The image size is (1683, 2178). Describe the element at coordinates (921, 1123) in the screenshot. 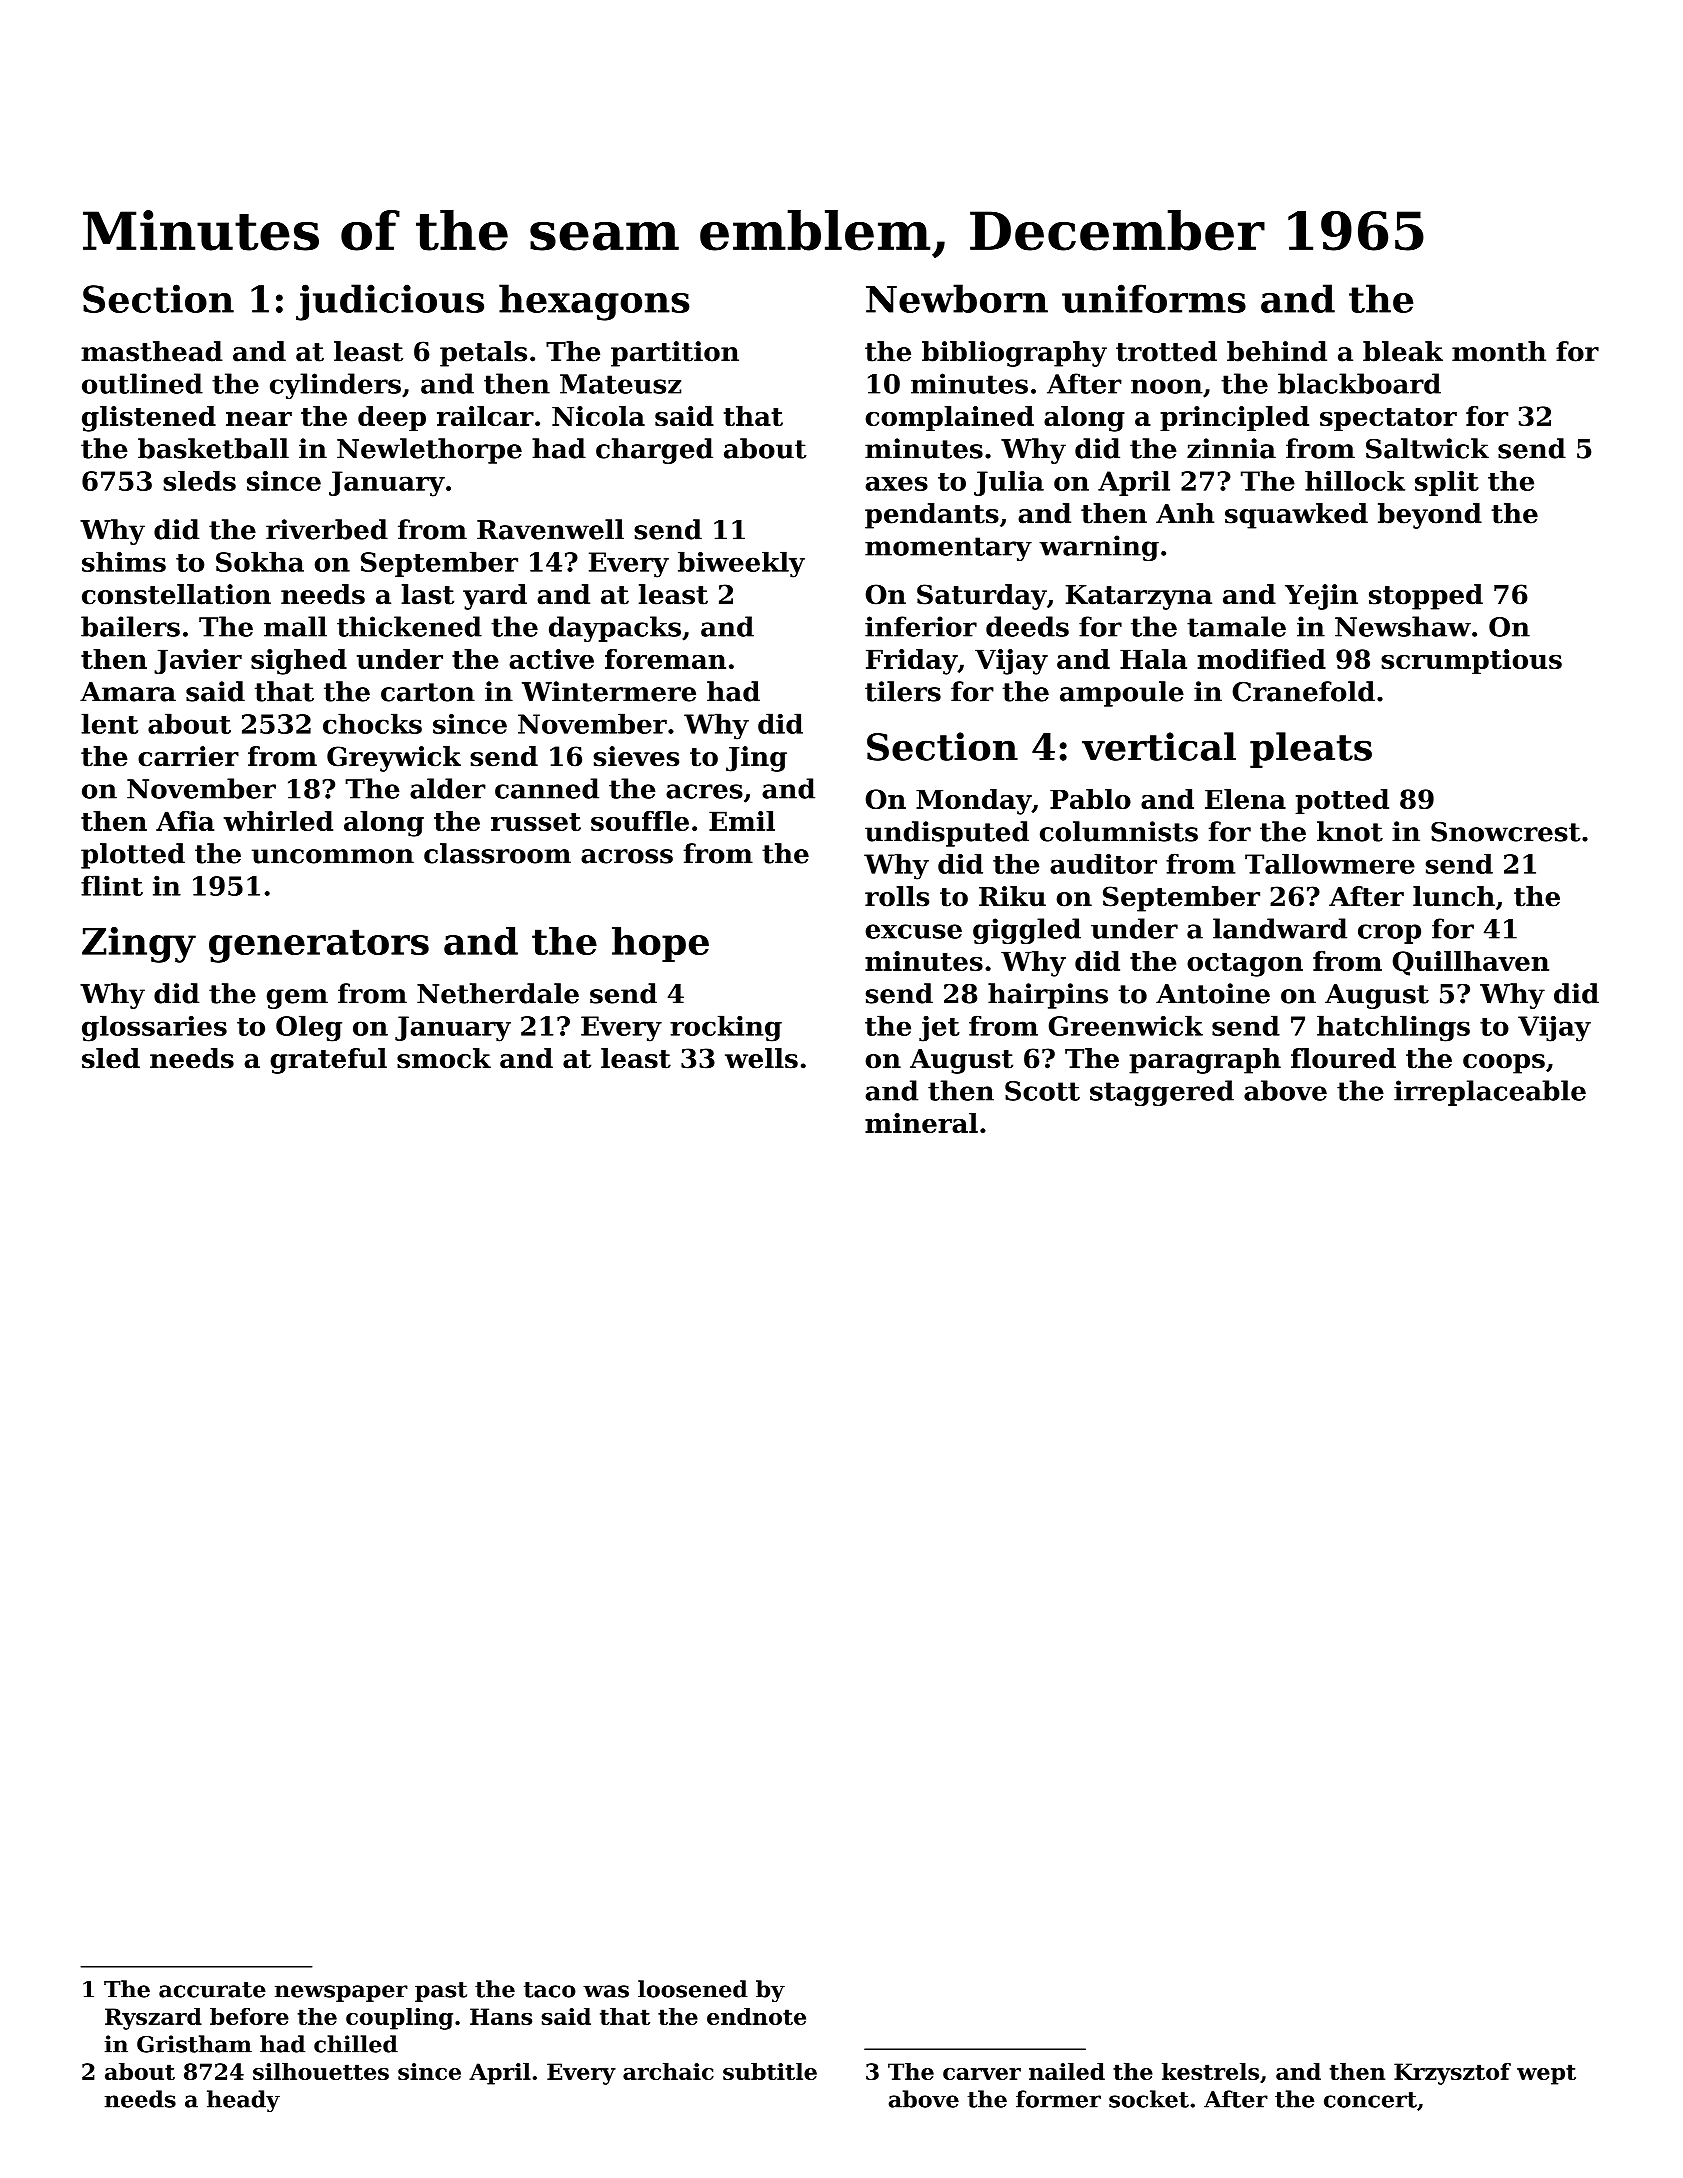

I see `mineral` at that location.
